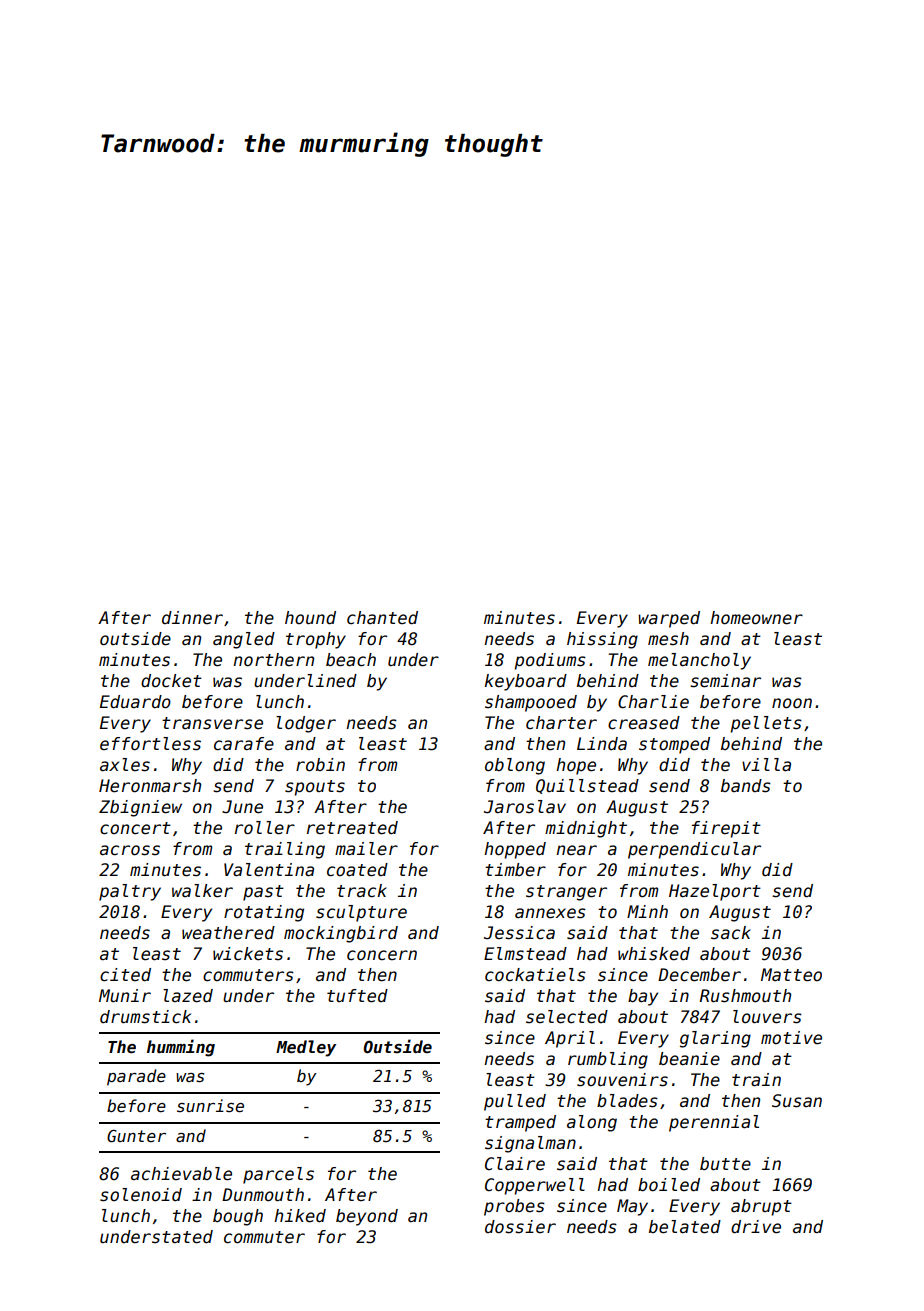  Describe the element at coordinates (725, 681) in the page. I see `seminar` at that location.
